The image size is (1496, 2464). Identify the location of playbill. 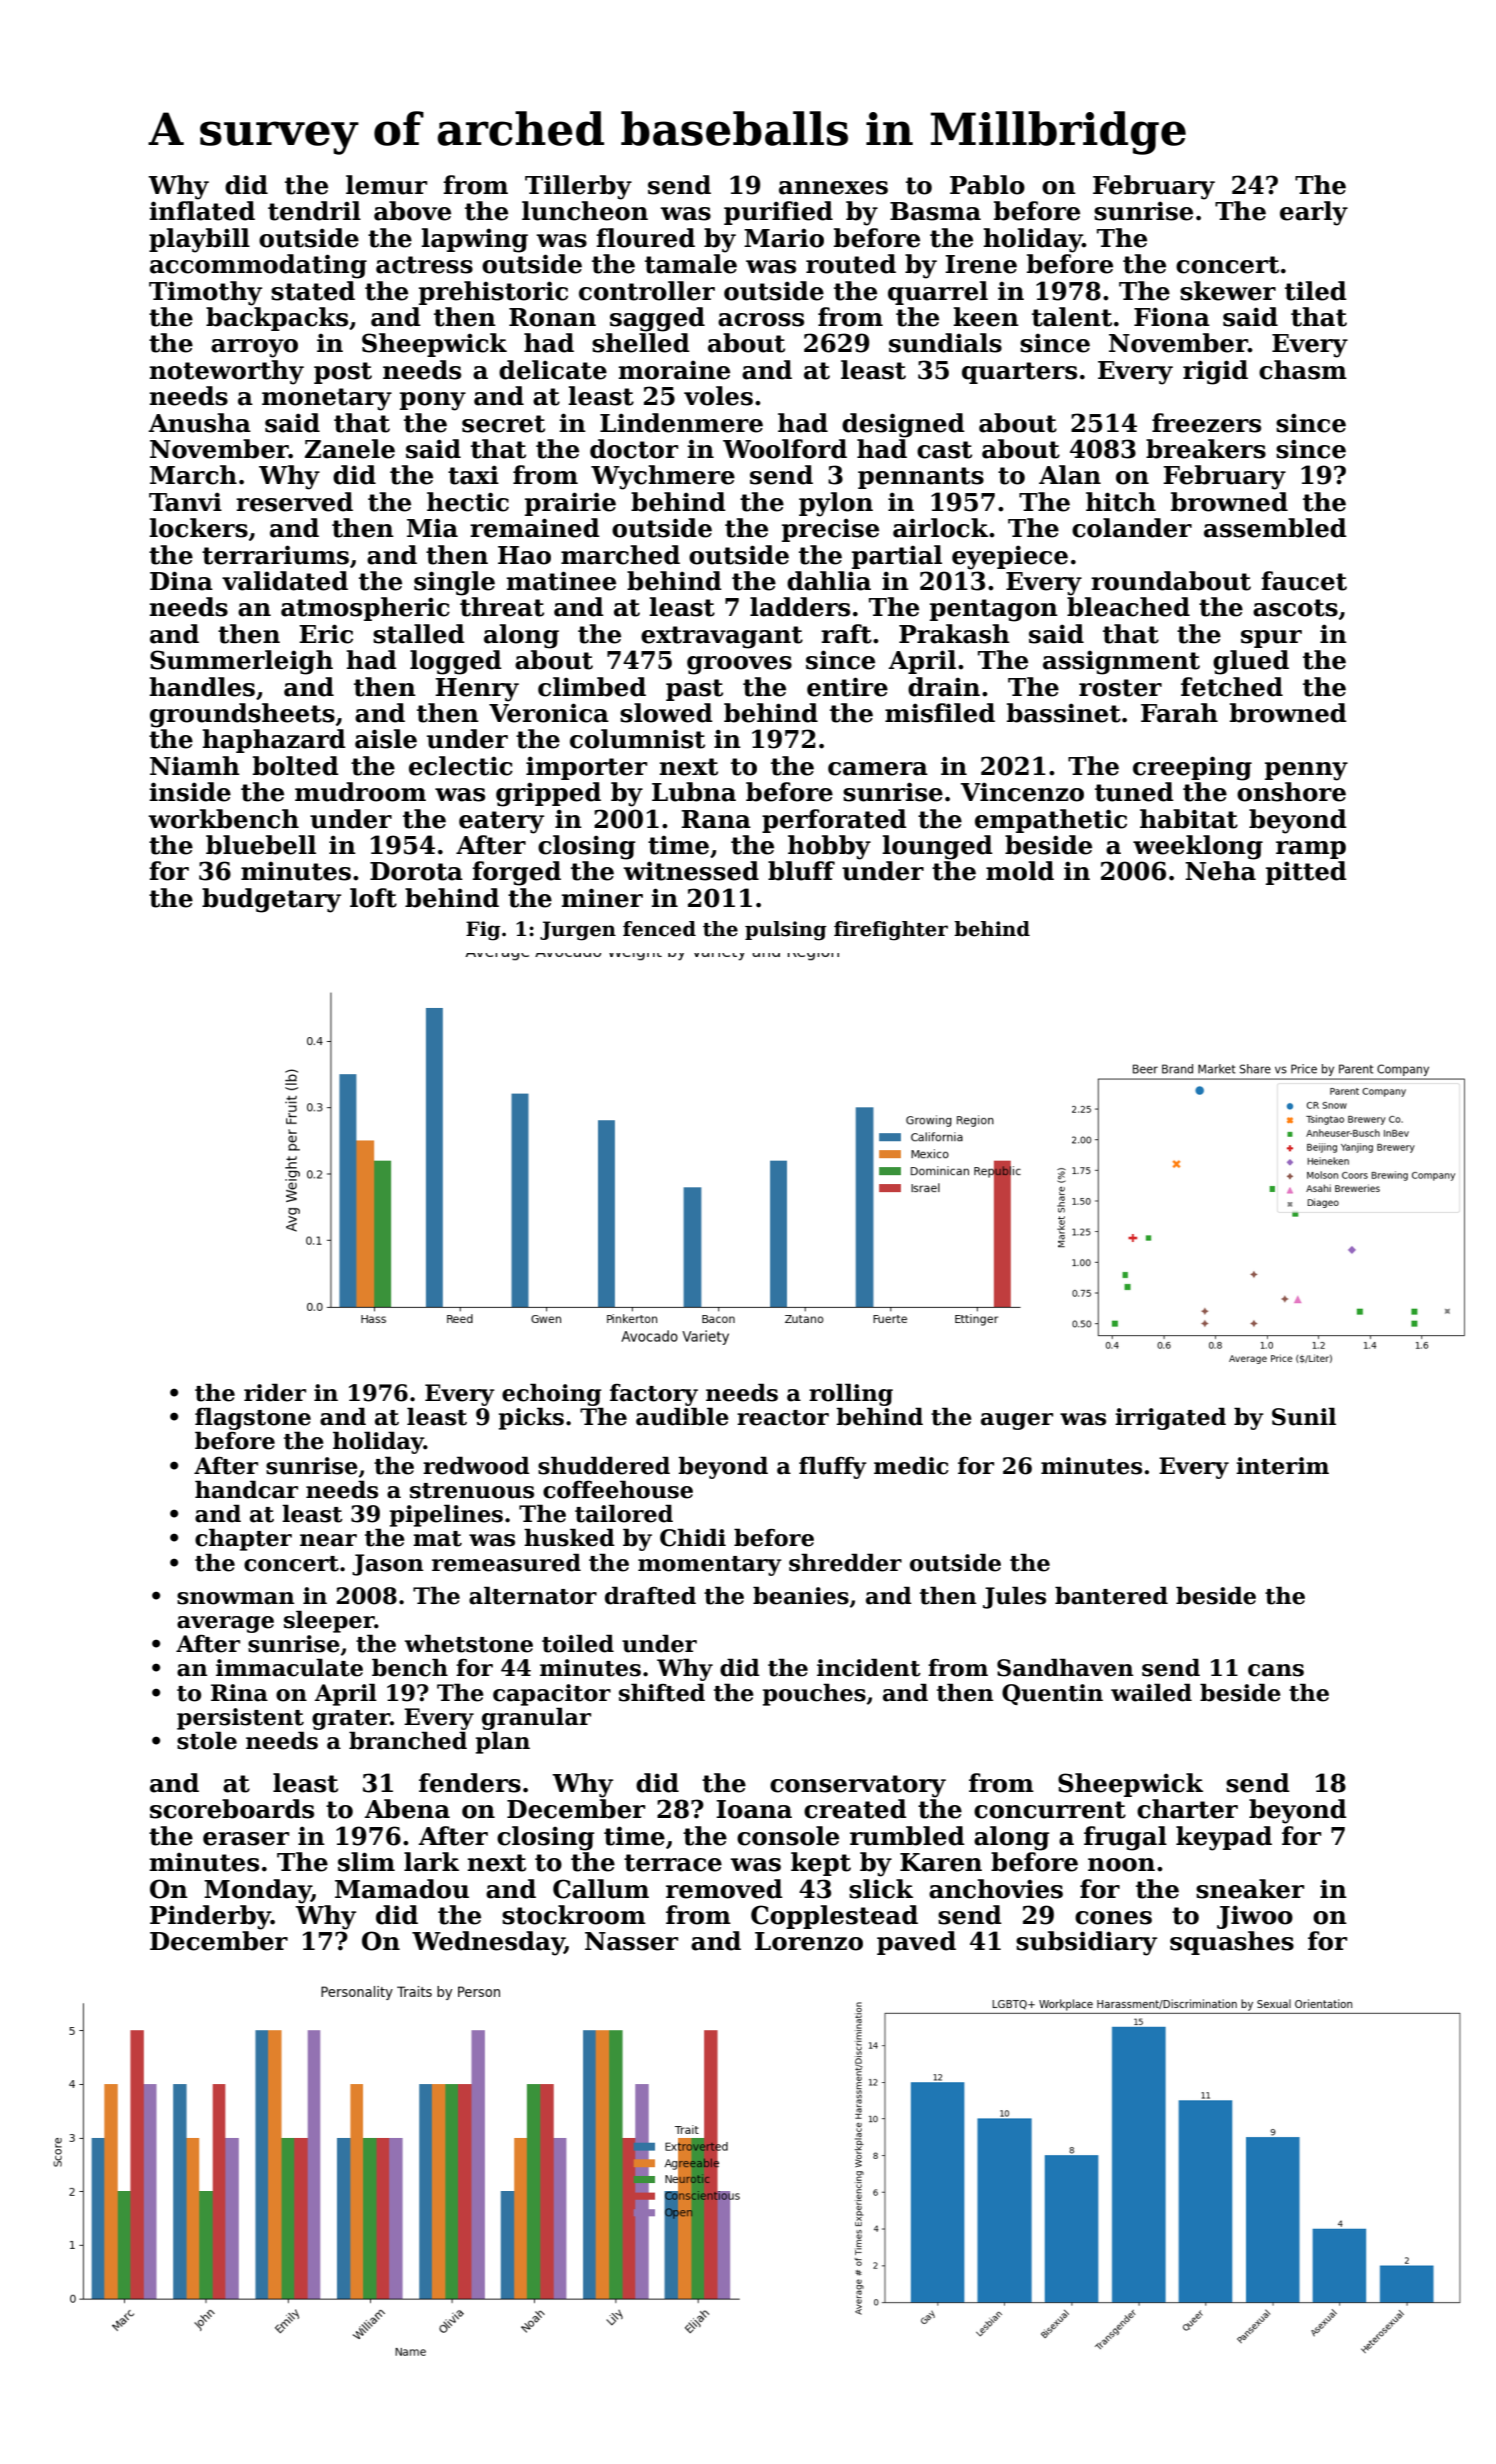
(199, 240).
